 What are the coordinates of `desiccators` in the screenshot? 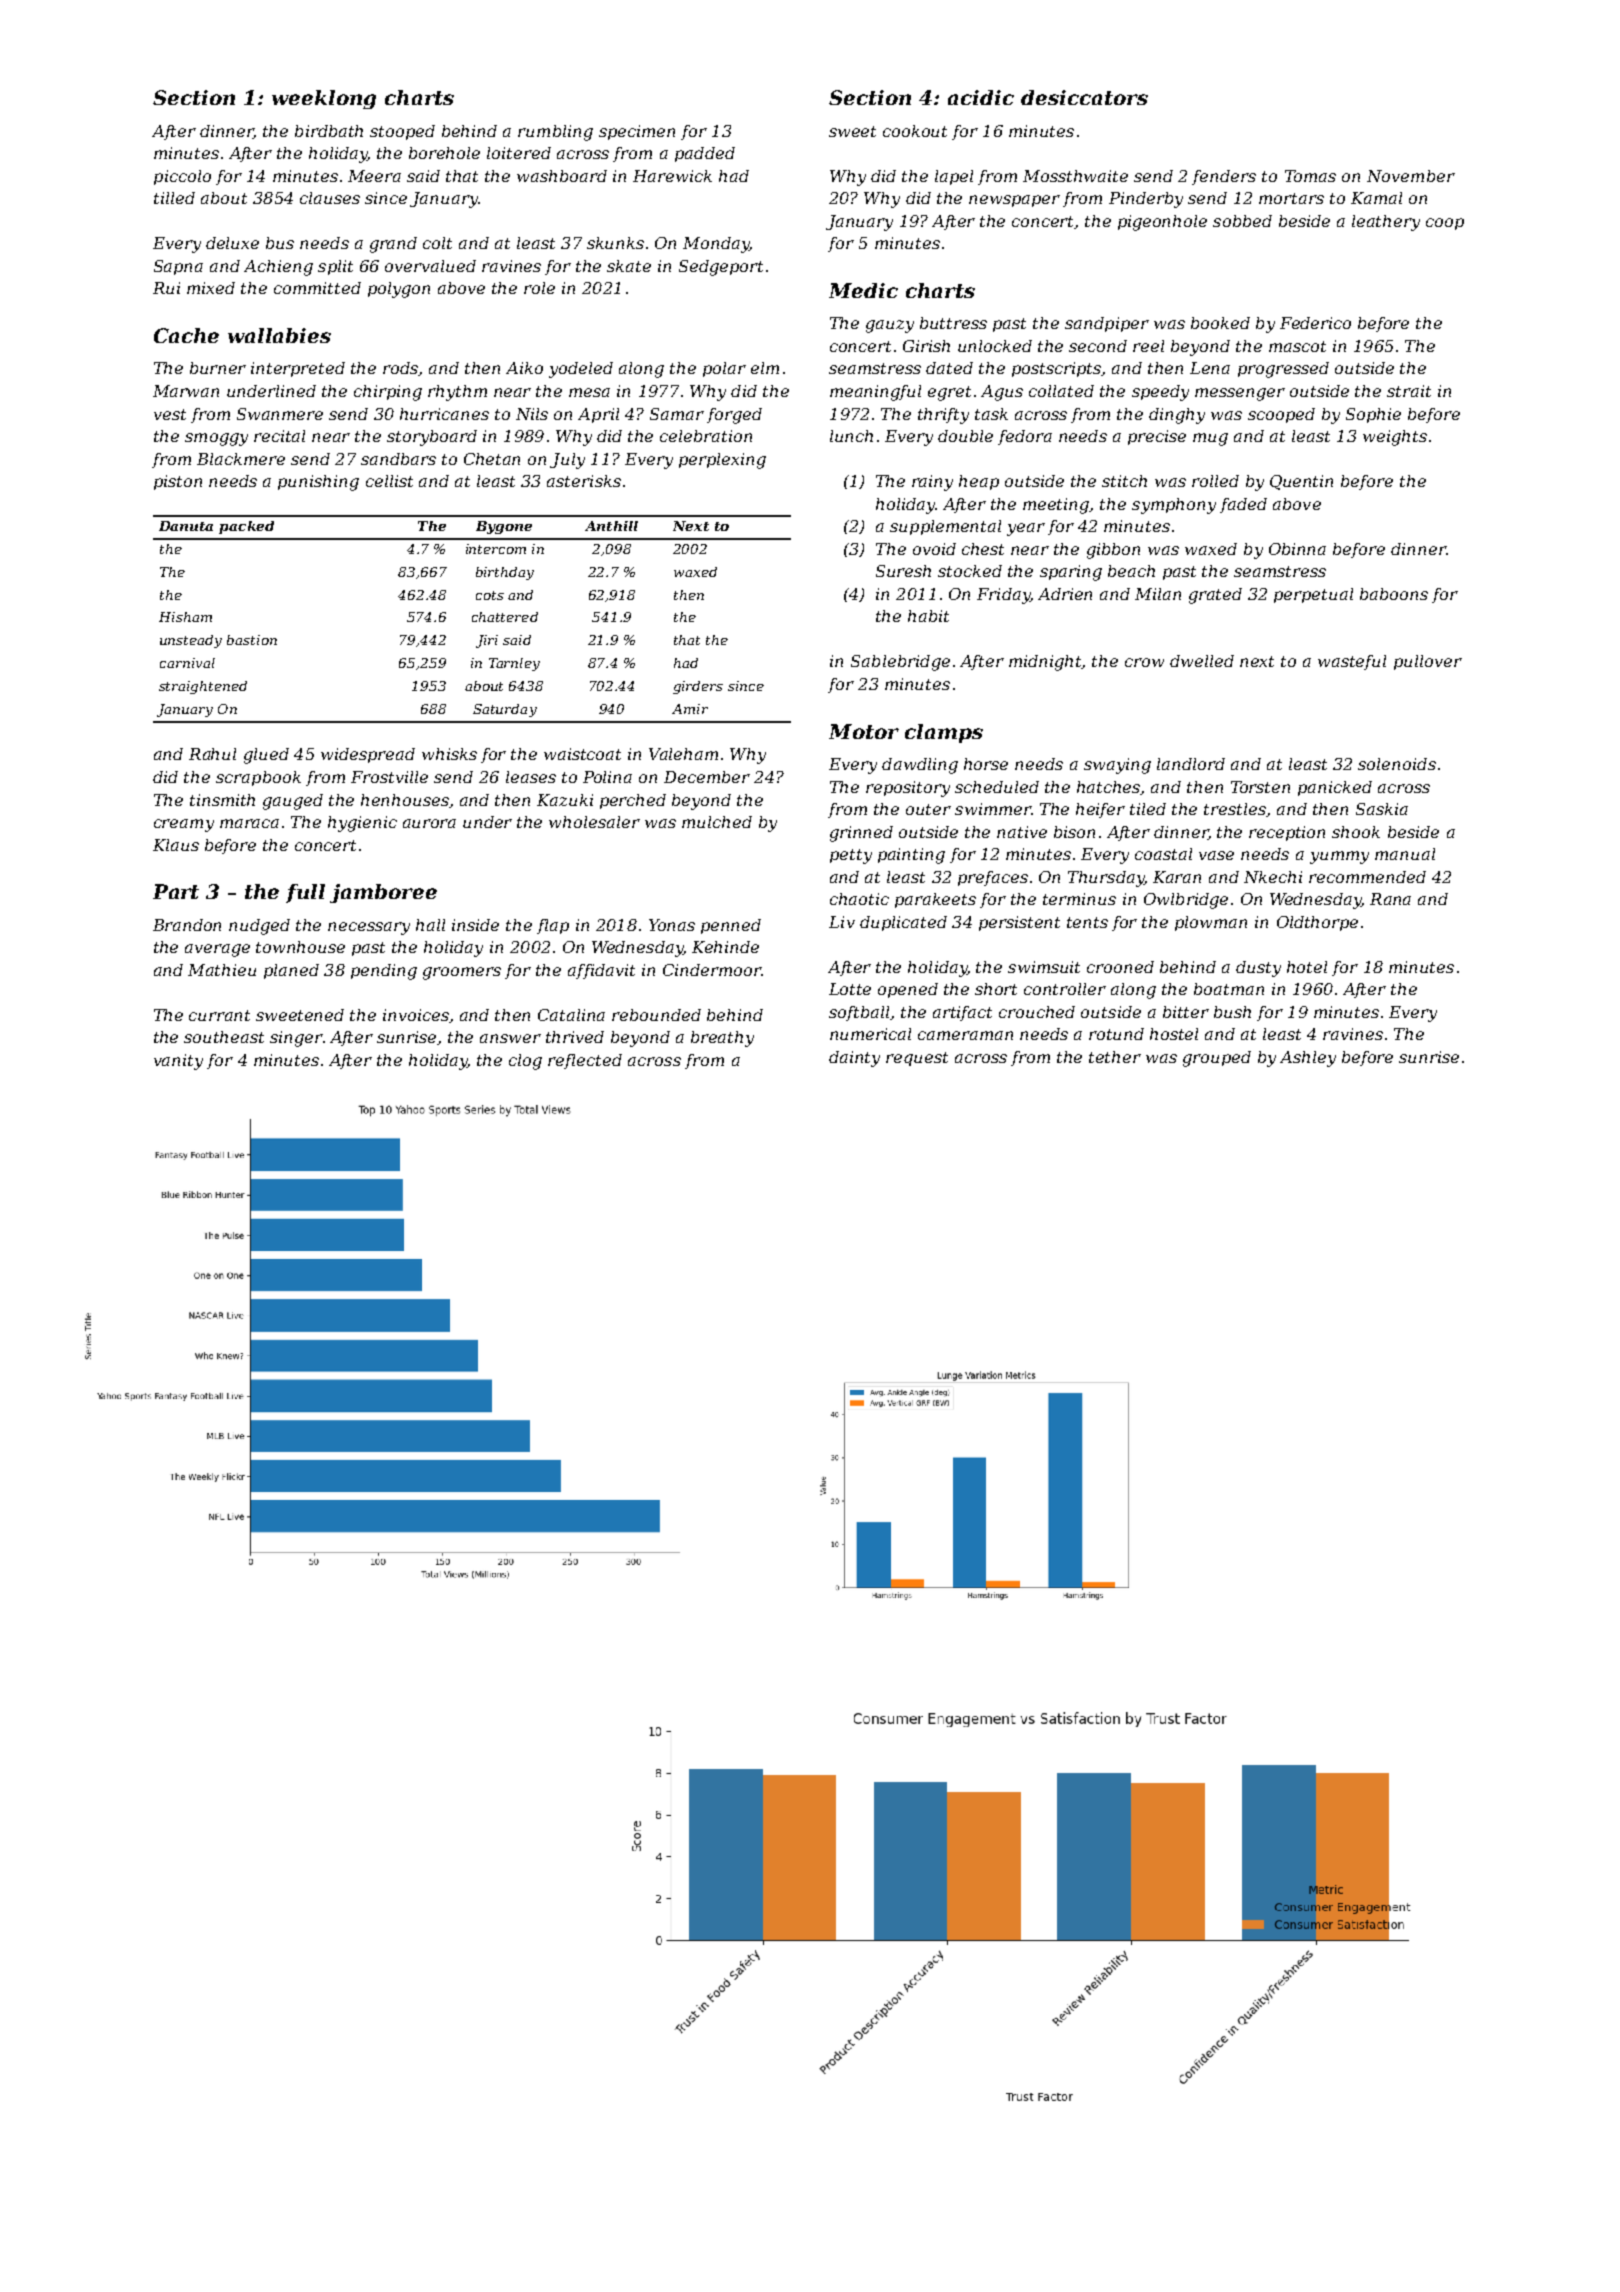 It's located at (1084, 97).
